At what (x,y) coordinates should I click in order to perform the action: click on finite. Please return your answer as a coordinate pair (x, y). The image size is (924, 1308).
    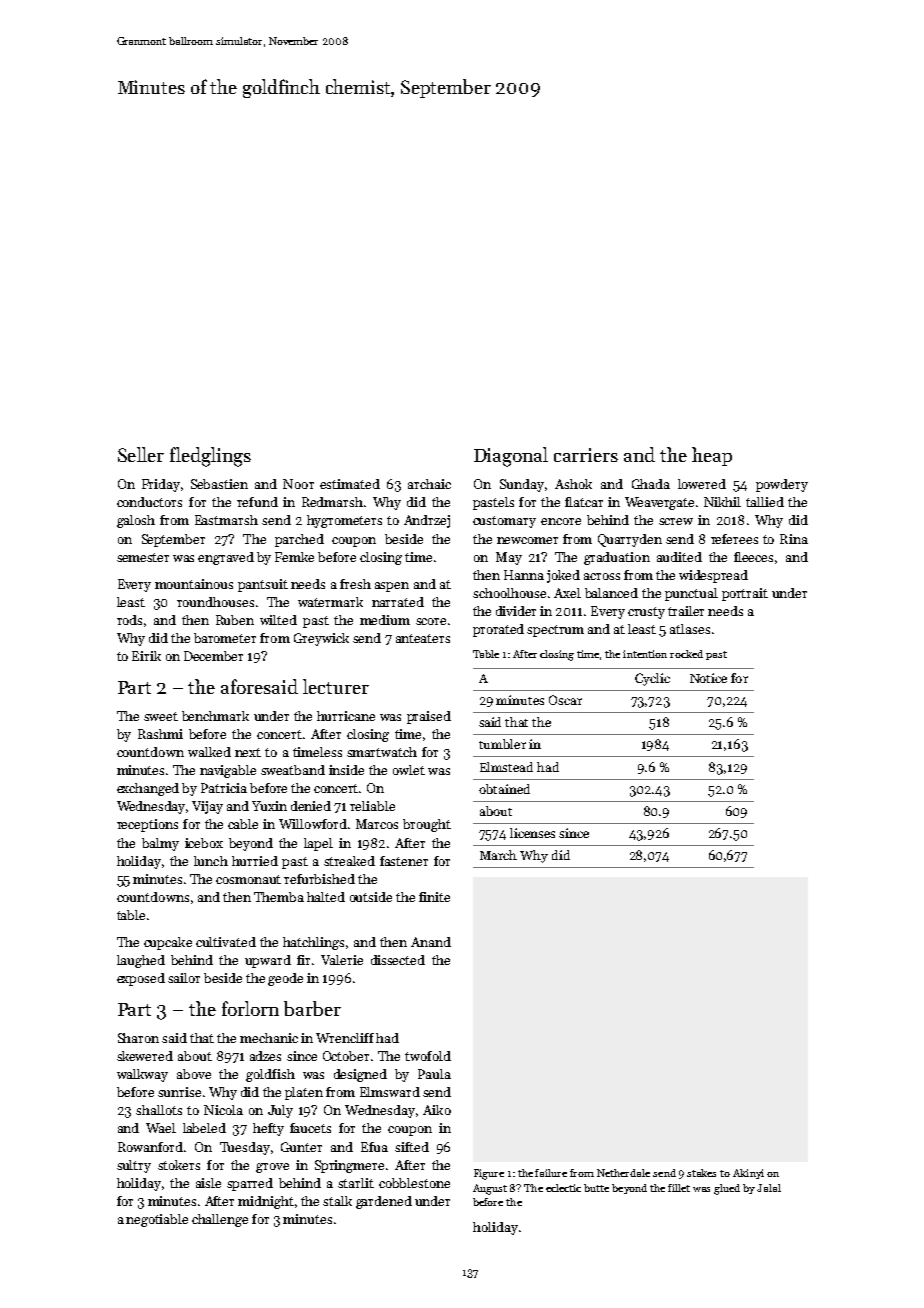
    Looking at the image, I should click on (434, 897).
